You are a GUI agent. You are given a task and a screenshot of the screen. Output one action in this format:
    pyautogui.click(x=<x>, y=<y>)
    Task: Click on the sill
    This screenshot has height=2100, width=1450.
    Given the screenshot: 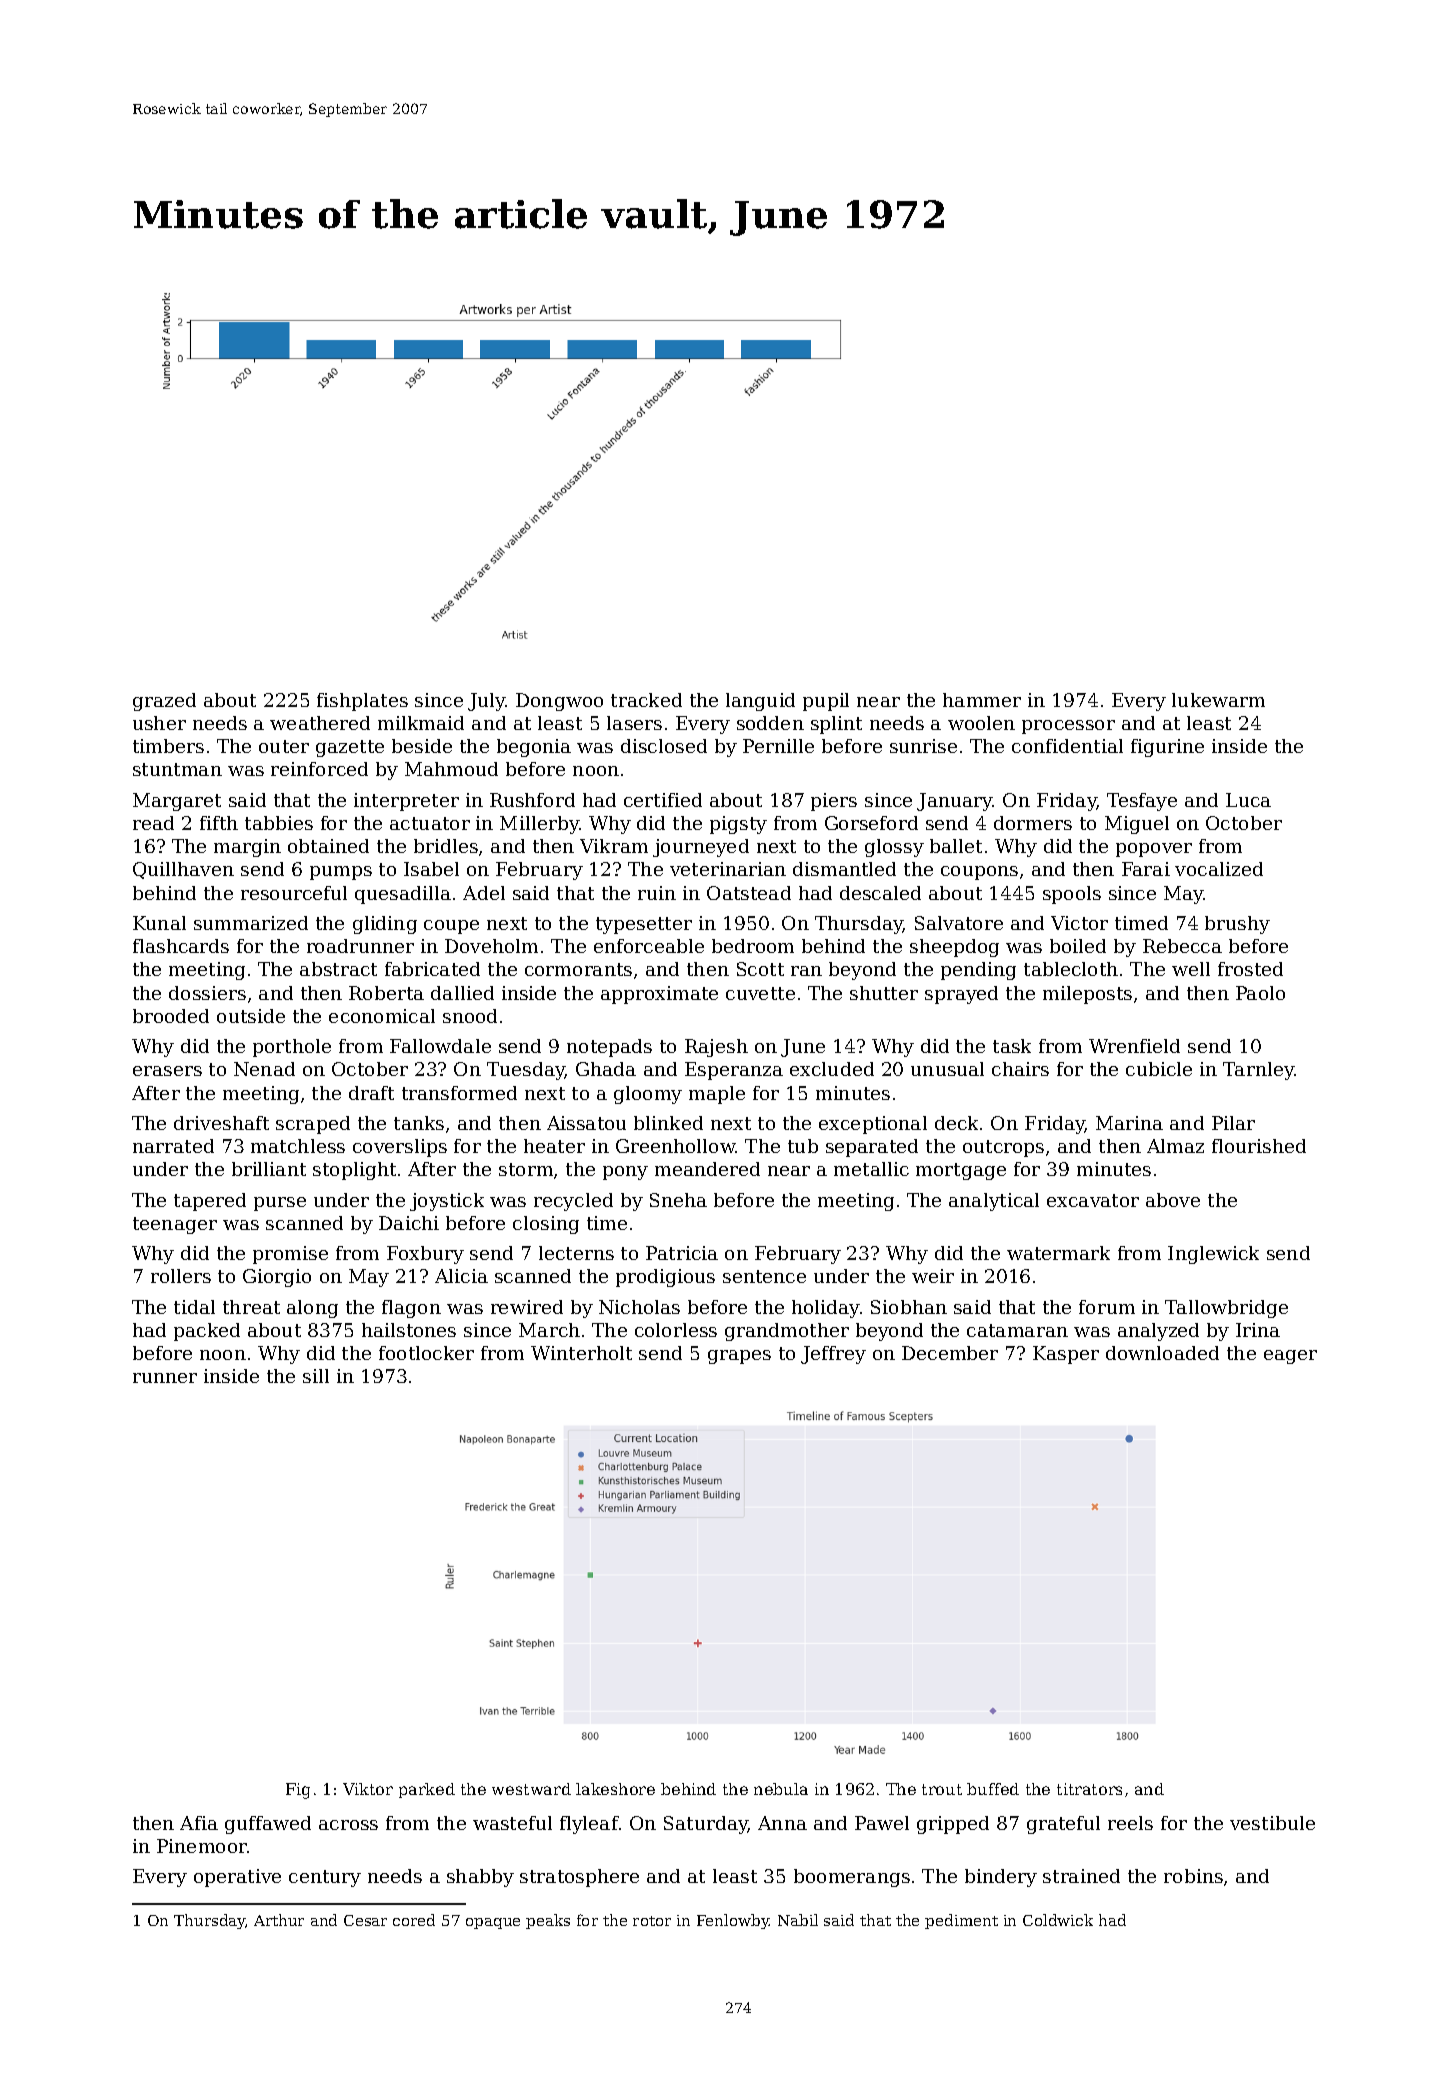 What is the action you would take?
    pyautogui.click(x=316, y=1376)
